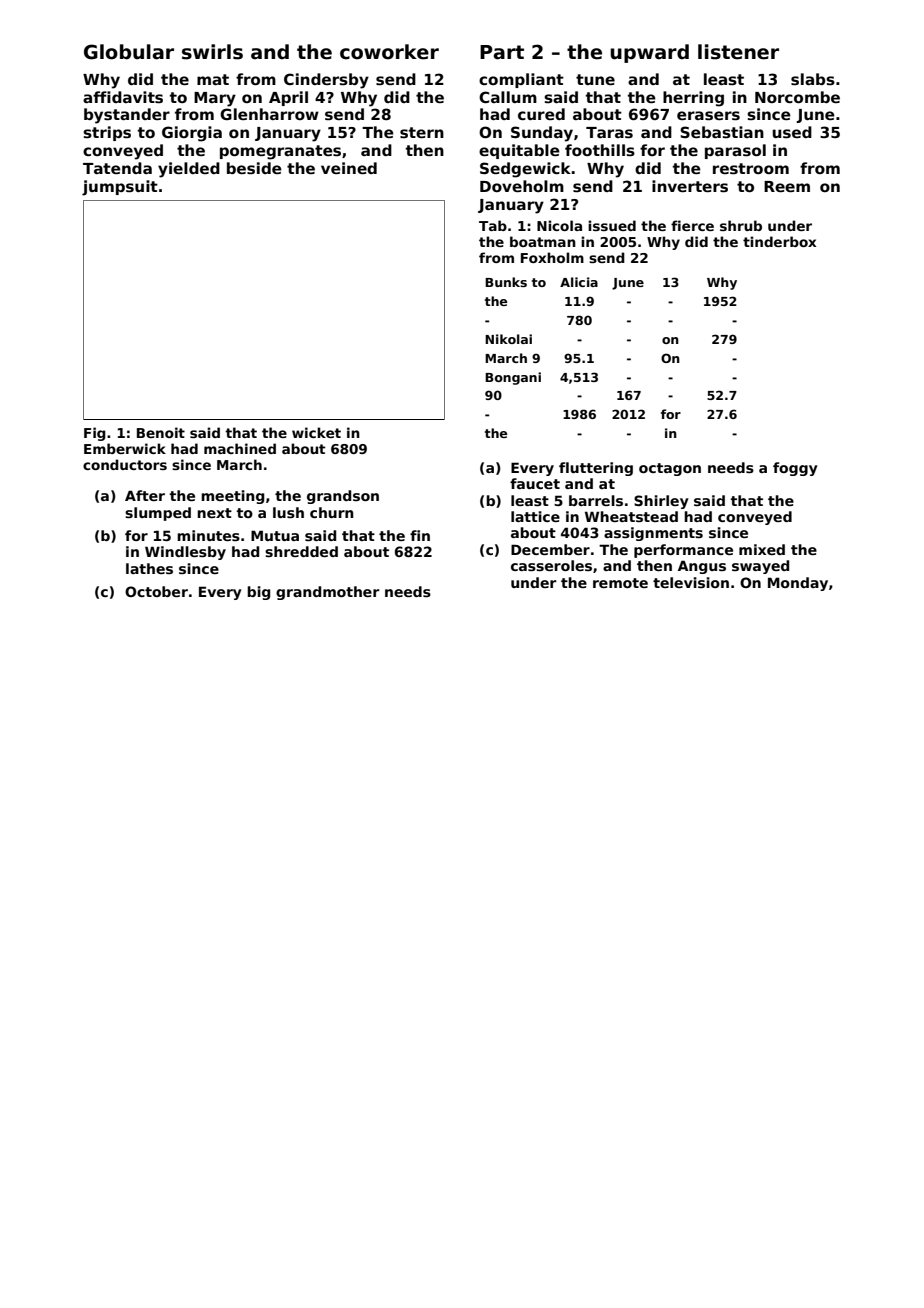  What do you see at coordinates (120, 188) in the page?
I see `jumpsuit` at bounding box center [120, 188].
